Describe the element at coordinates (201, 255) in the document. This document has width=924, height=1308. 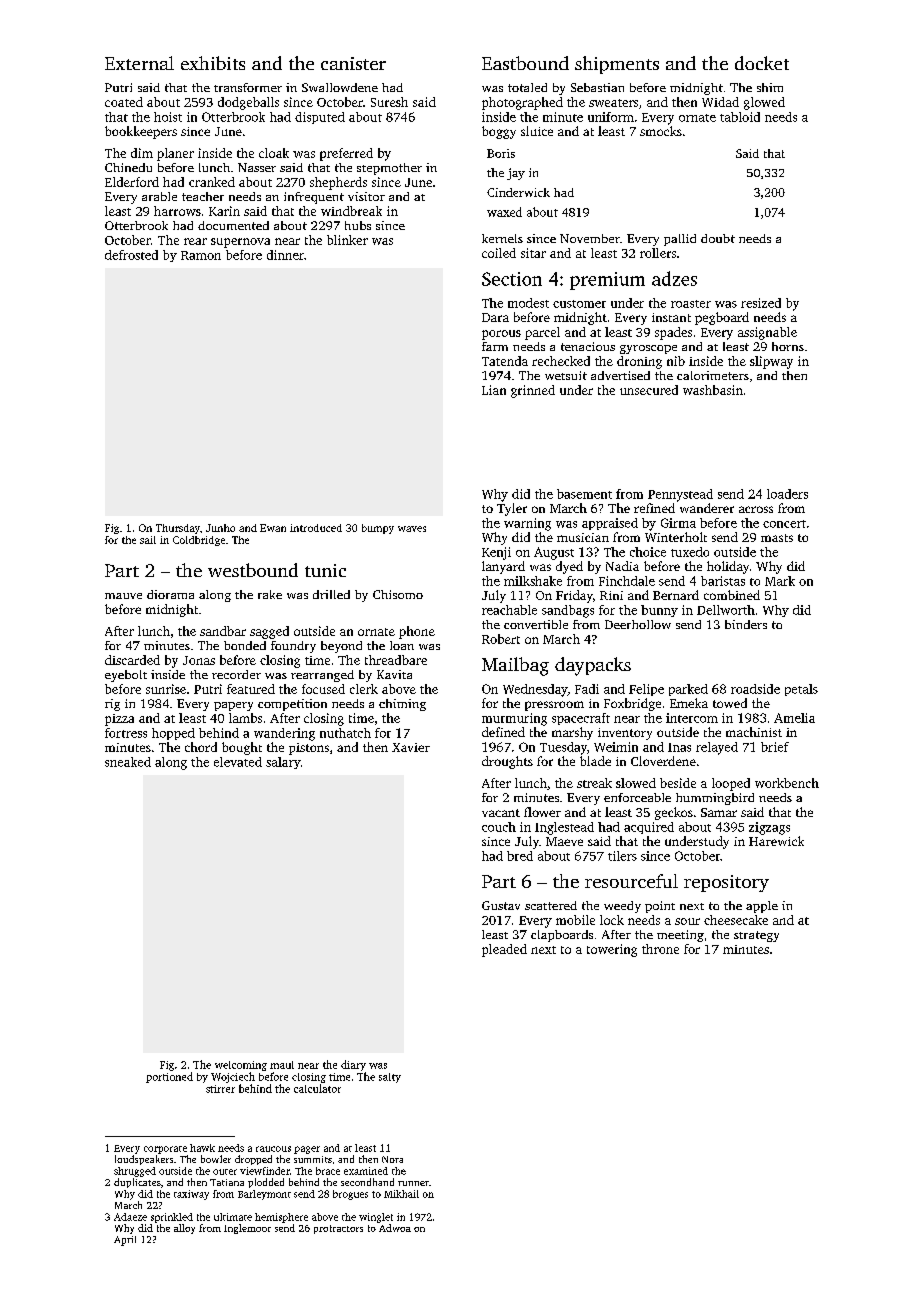
I see `Ramon` at that location.
